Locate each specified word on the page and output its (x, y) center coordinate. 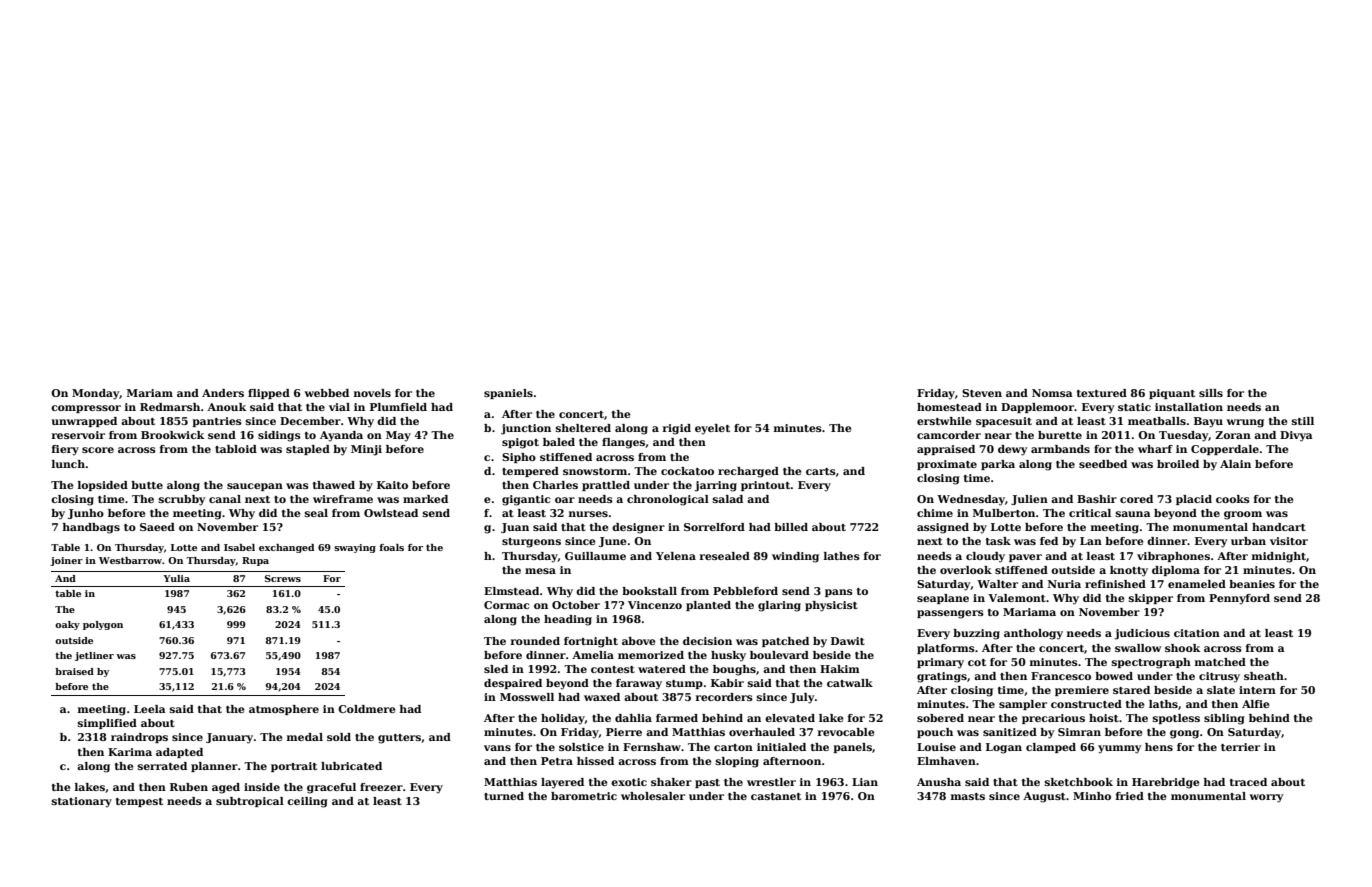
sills (1211, 393)
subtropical (250, 802)
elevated (790, 718)
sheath (1264, 676)
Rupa (255, 561)
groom (1243, 515)
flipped (269, 394)
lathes (842, 556)
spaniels (508, 394)
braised (74, 671)
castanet (776, 796)
